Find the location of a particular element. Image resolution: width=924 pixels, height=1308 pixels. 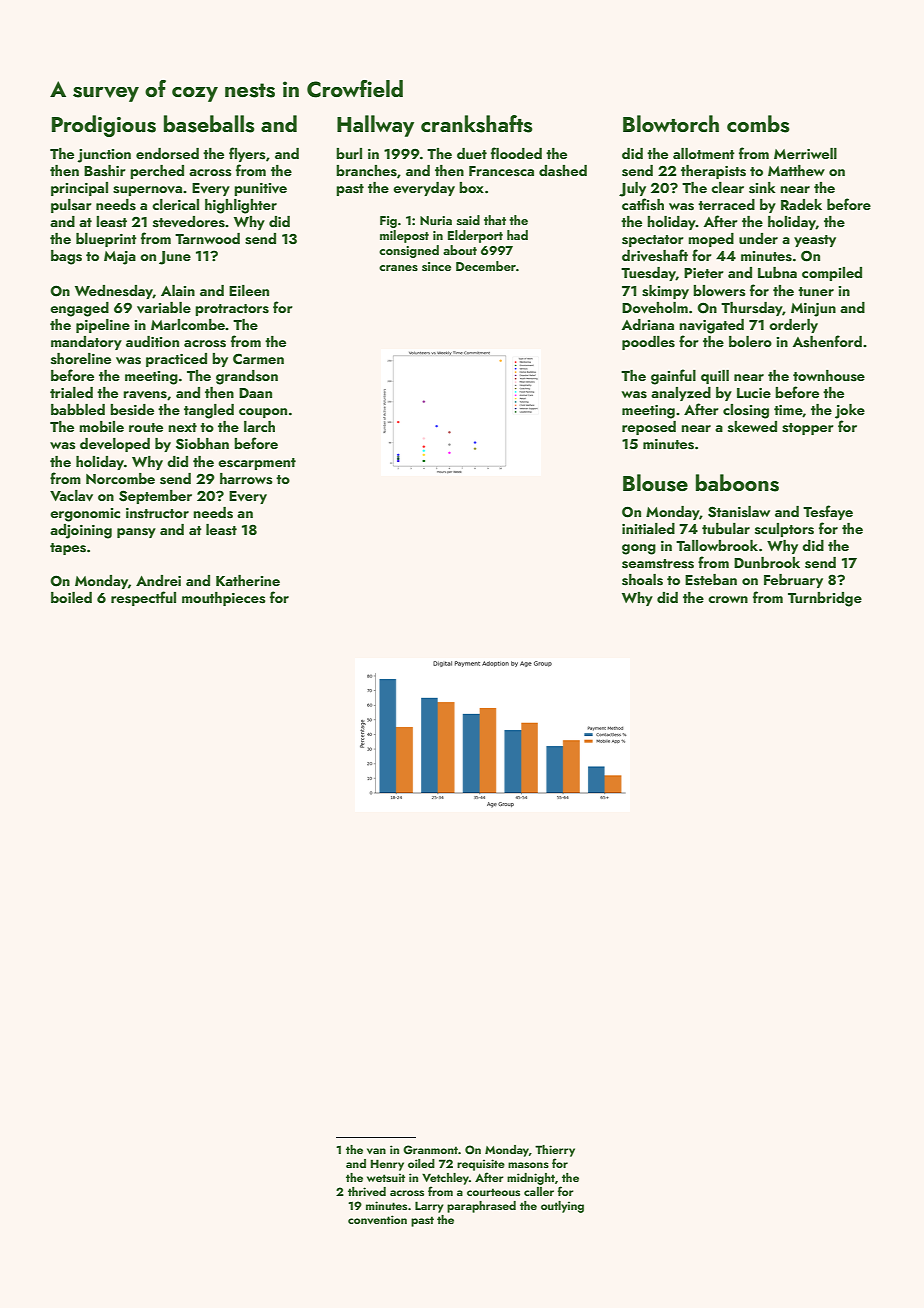

convention is located at coordinates (377, 1219).
